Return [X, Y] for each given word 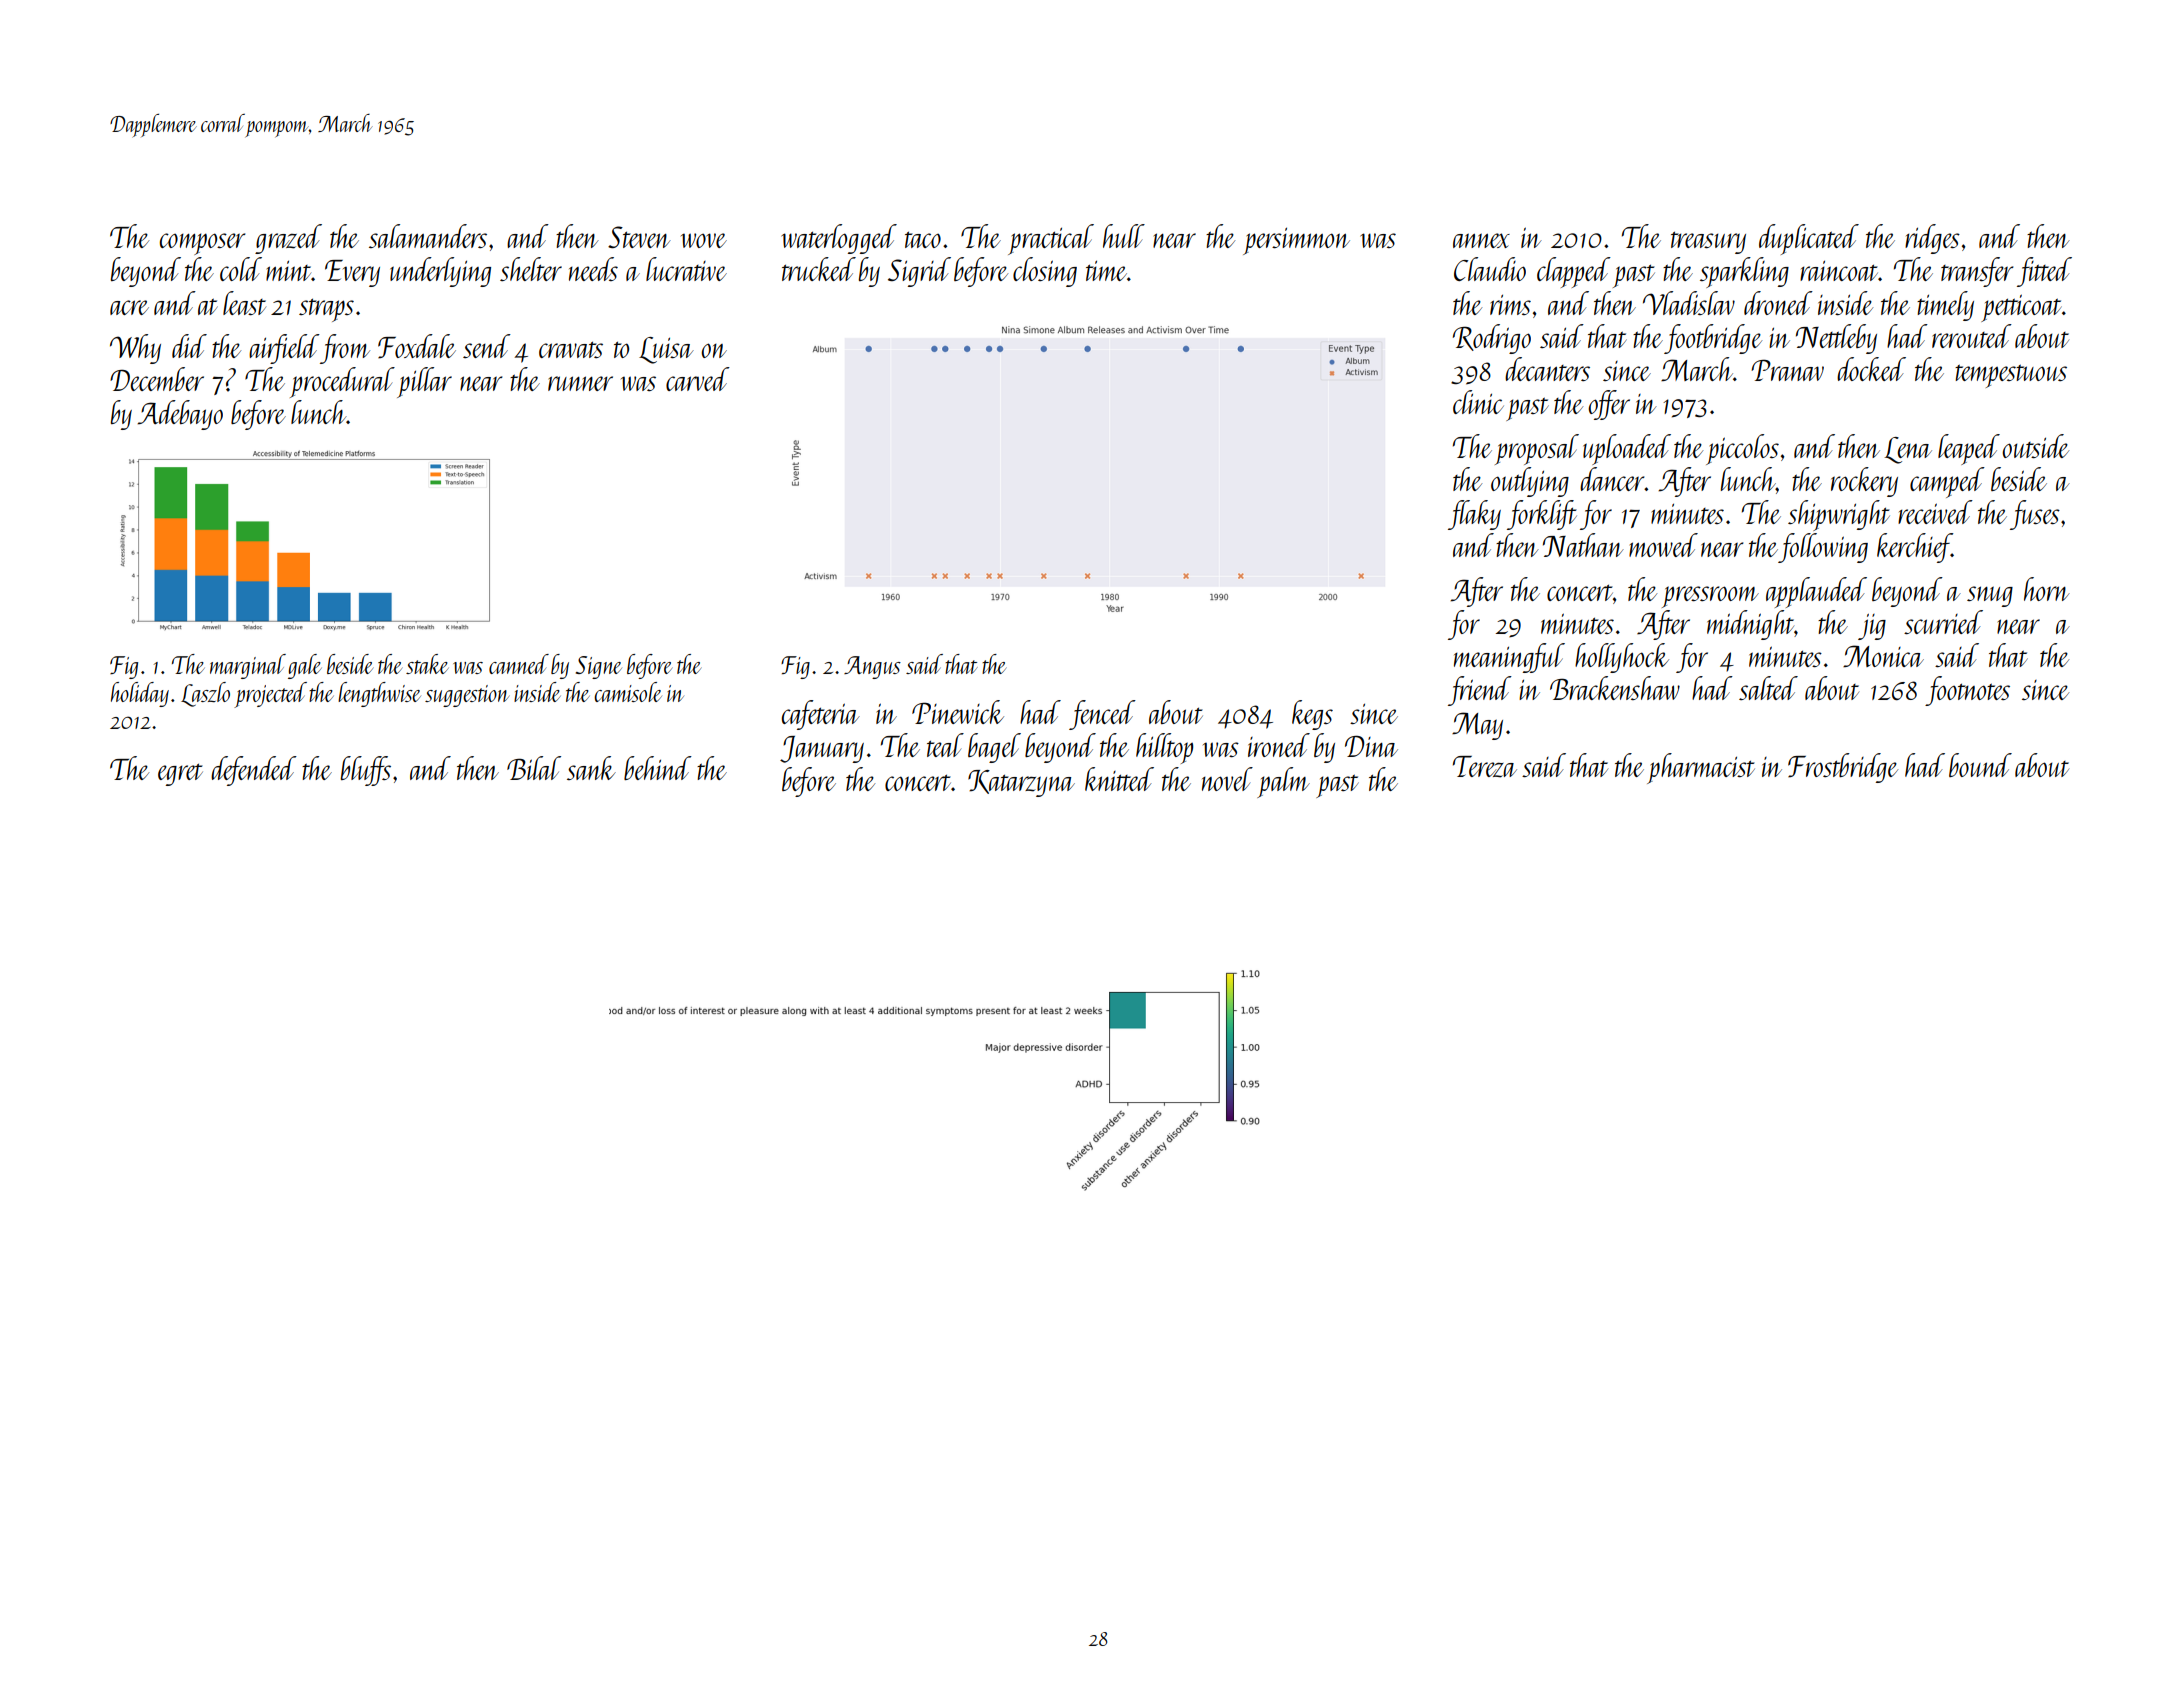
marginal [248, 666]
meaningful [1509, 658]
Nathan [1583, 545]
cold [241, 269]
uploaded [1627, 449]
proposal [1537, 449]
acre [129, 307]
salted [1768, 688]
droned [1778, 303]
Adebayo [180, 415]
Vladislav [1689, 303]
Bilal [534, 768]
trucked [819, 269]
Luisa [666, 350]
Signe [599, 667]
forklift [1542, 515]
